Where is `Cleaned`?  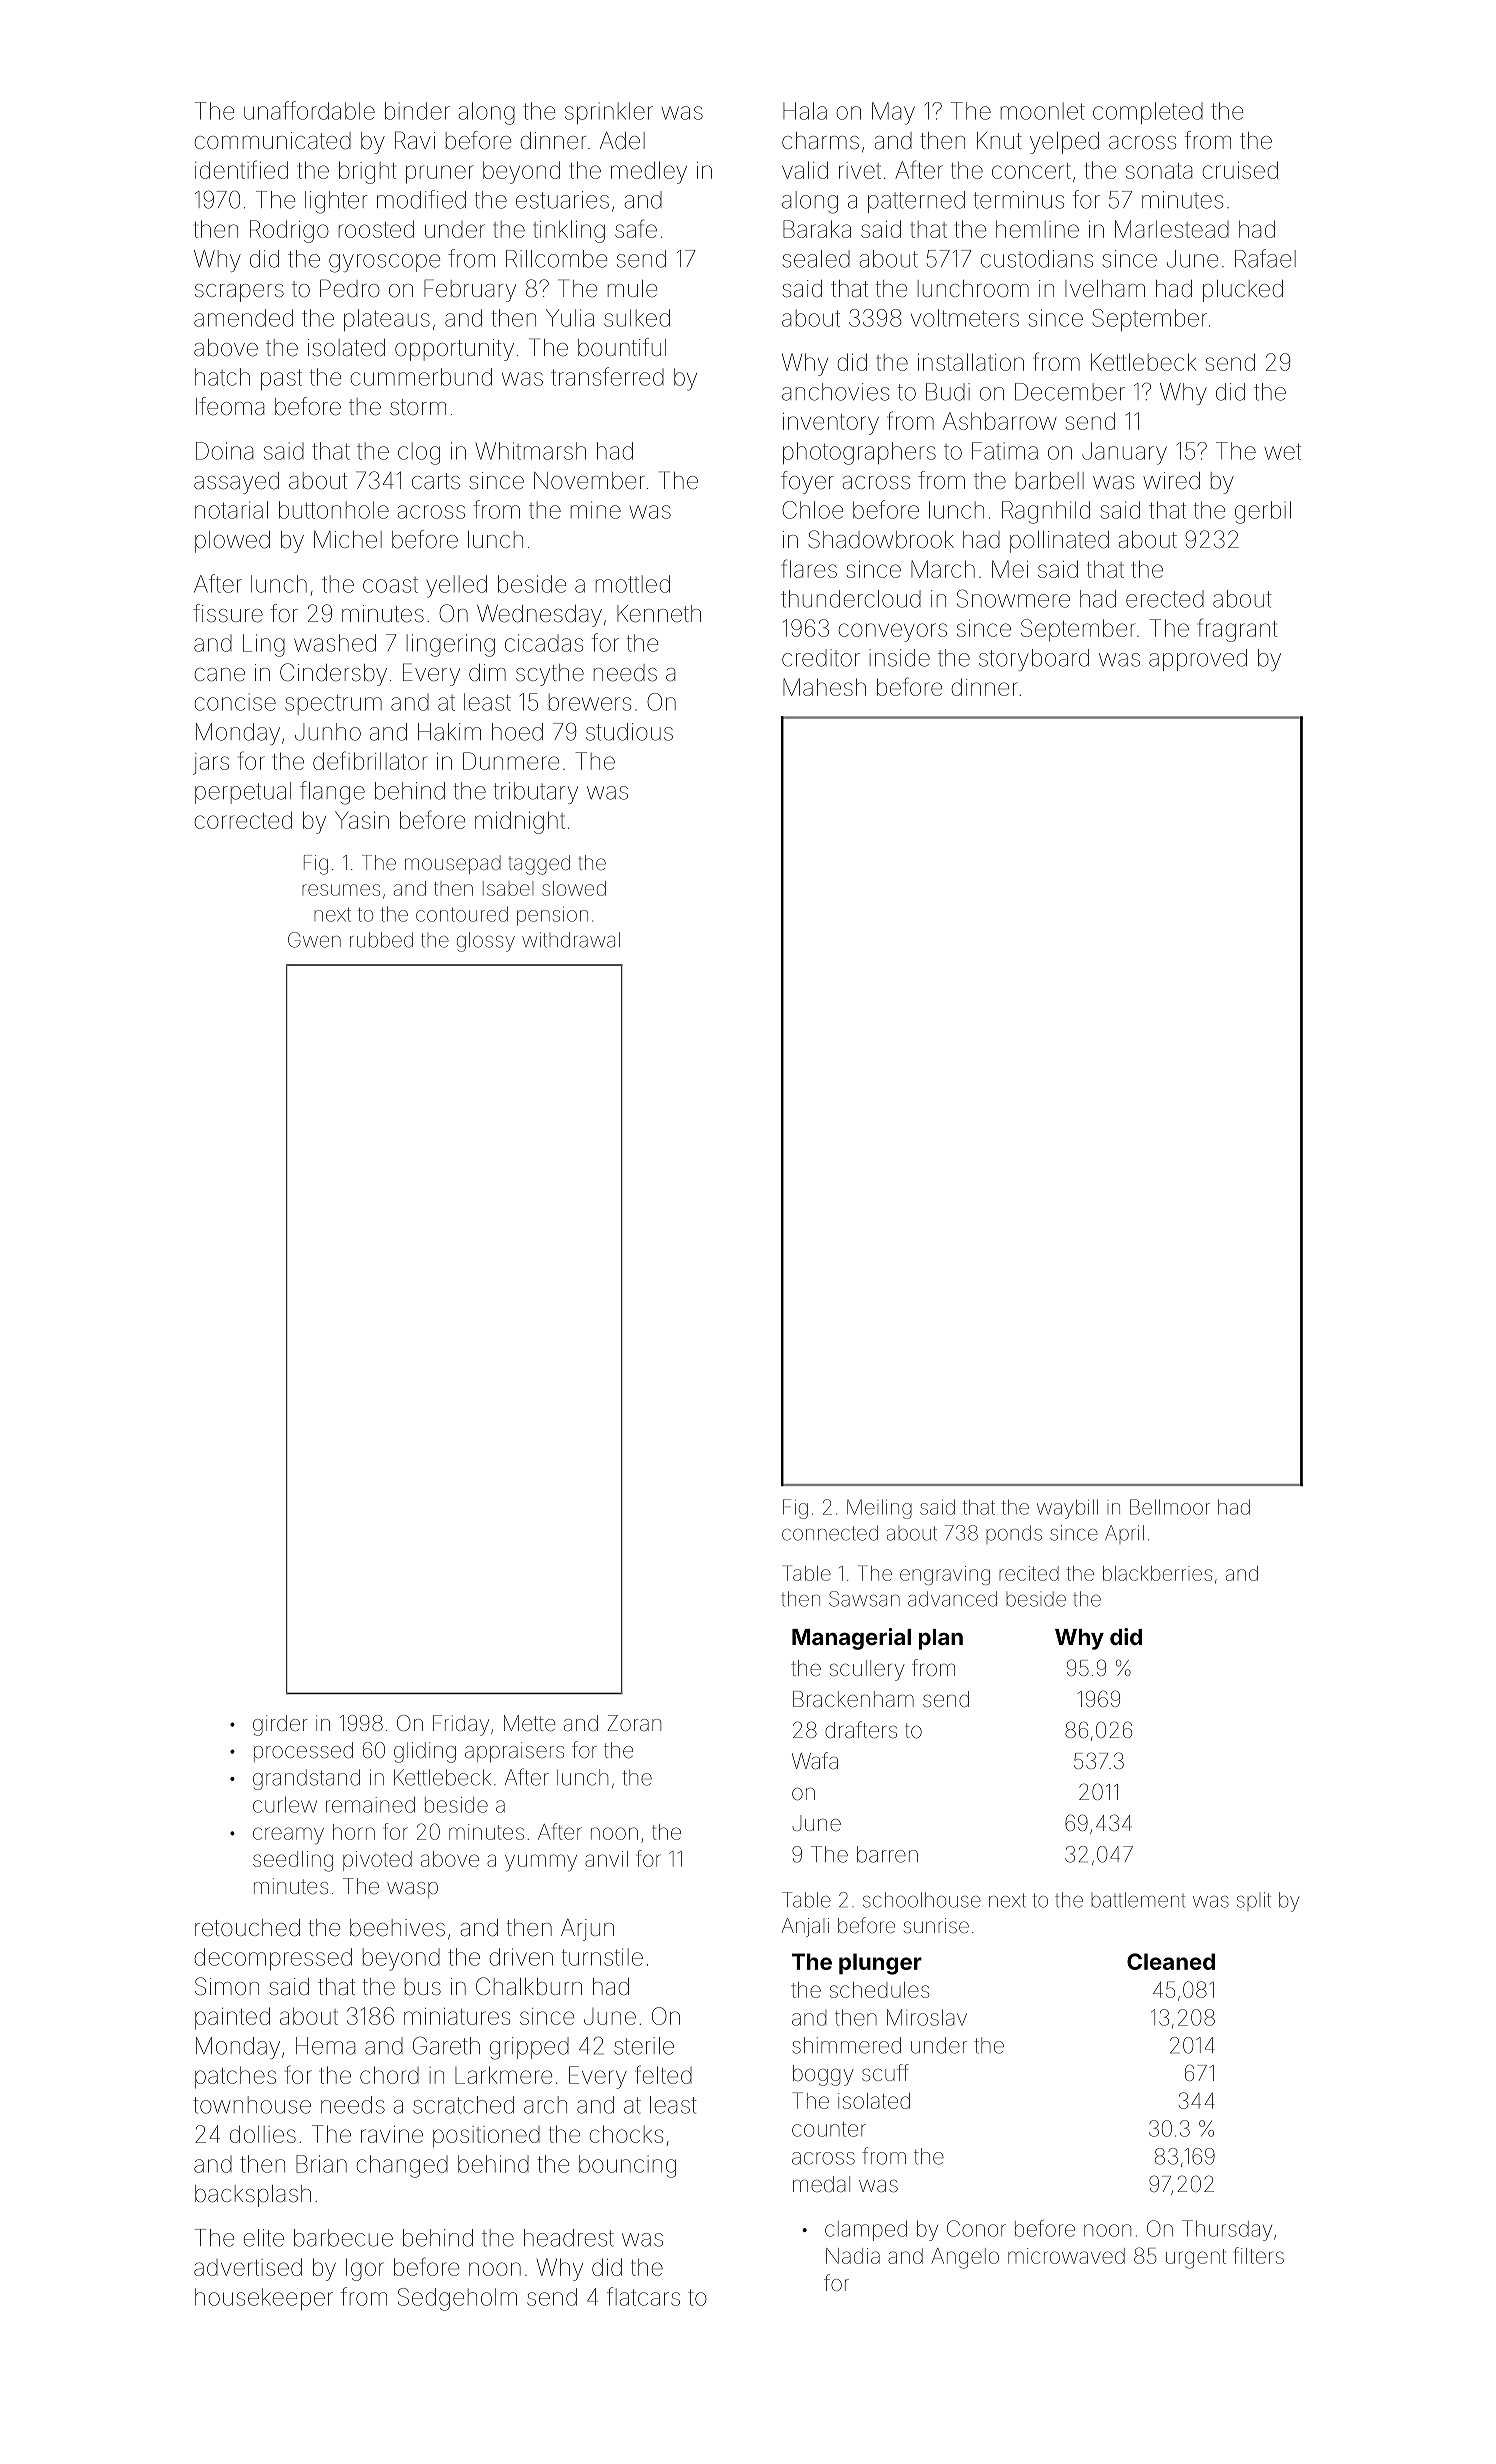 Cleaned is located at coordinates (1171, 1961).
